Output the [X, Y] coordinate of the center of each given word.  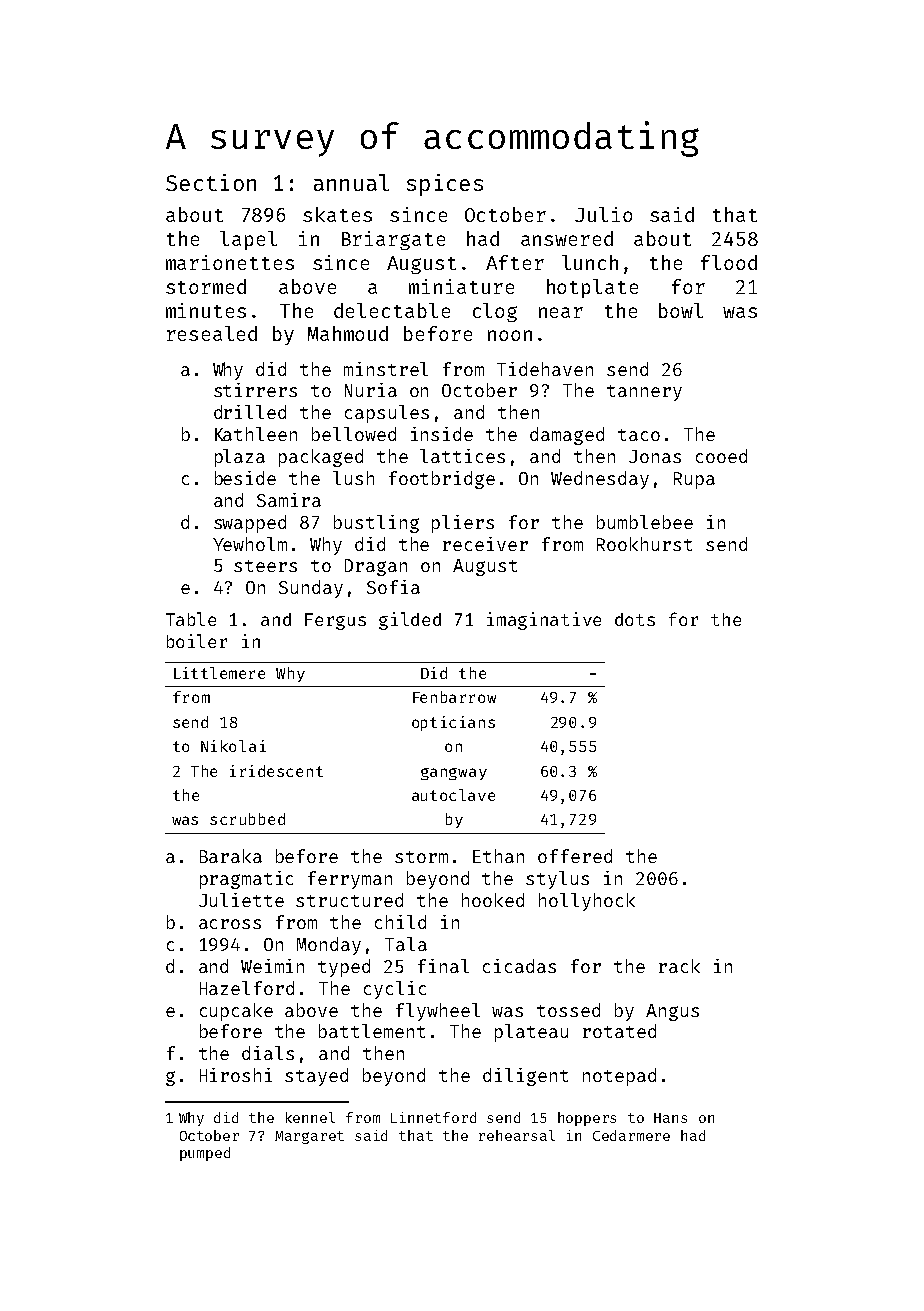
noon [510, 335]
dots [635, 619]
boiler [197, 641]
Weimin [272, 966]
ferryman [350, 880]
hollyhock [587, 902]
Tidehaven [545, 369]
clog [495, 312]
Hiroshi [236, 1075]
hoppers [587, 1119]
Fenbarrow [454, 697]
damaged [567, 436]
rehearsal [517, 1135]
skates [337, 214]
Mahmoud [348, 333]
